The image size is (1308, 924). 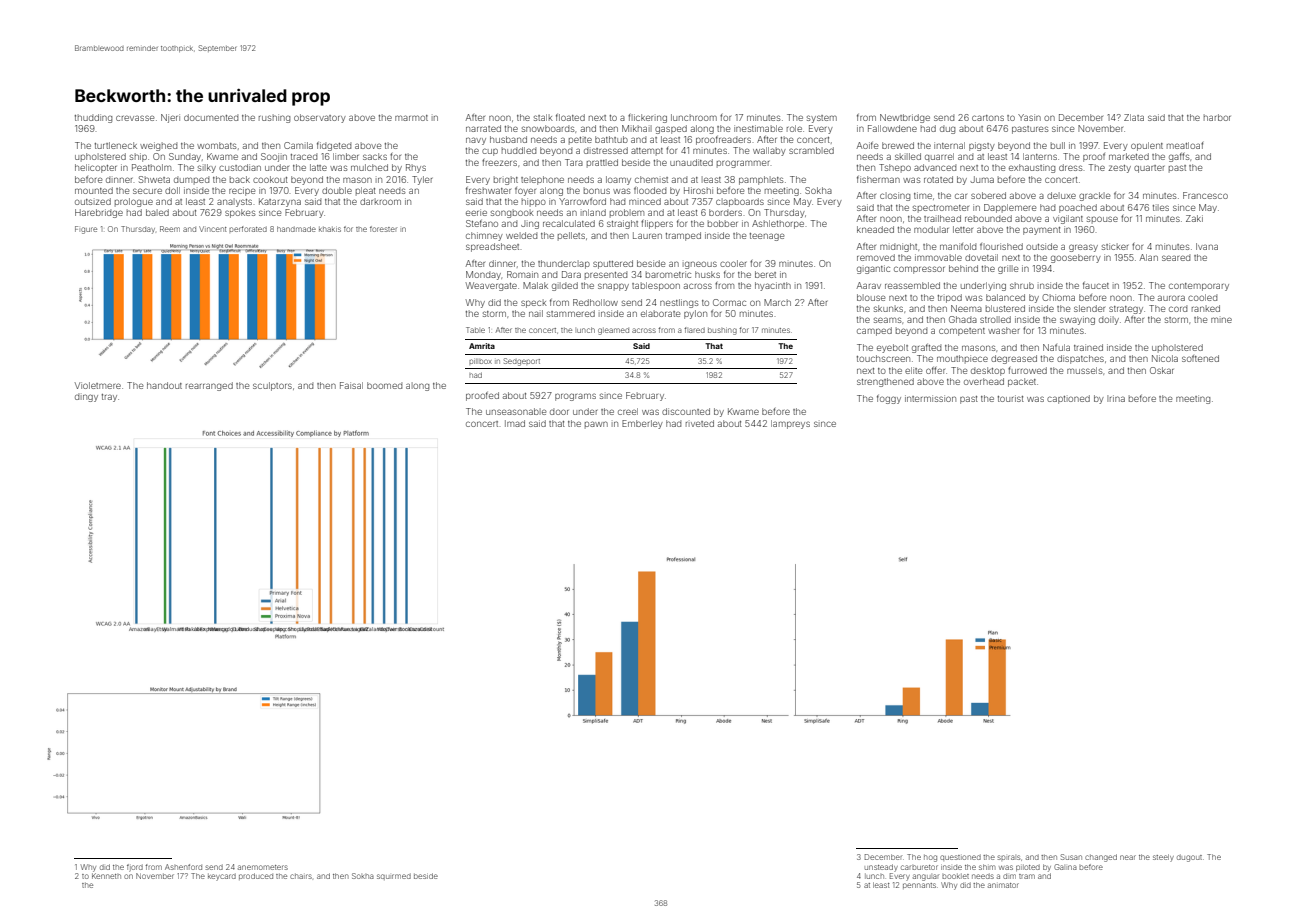 What do you see at coordinates (320, 118) in the document?
I see `observatory` at bounding box center [320, 118].
